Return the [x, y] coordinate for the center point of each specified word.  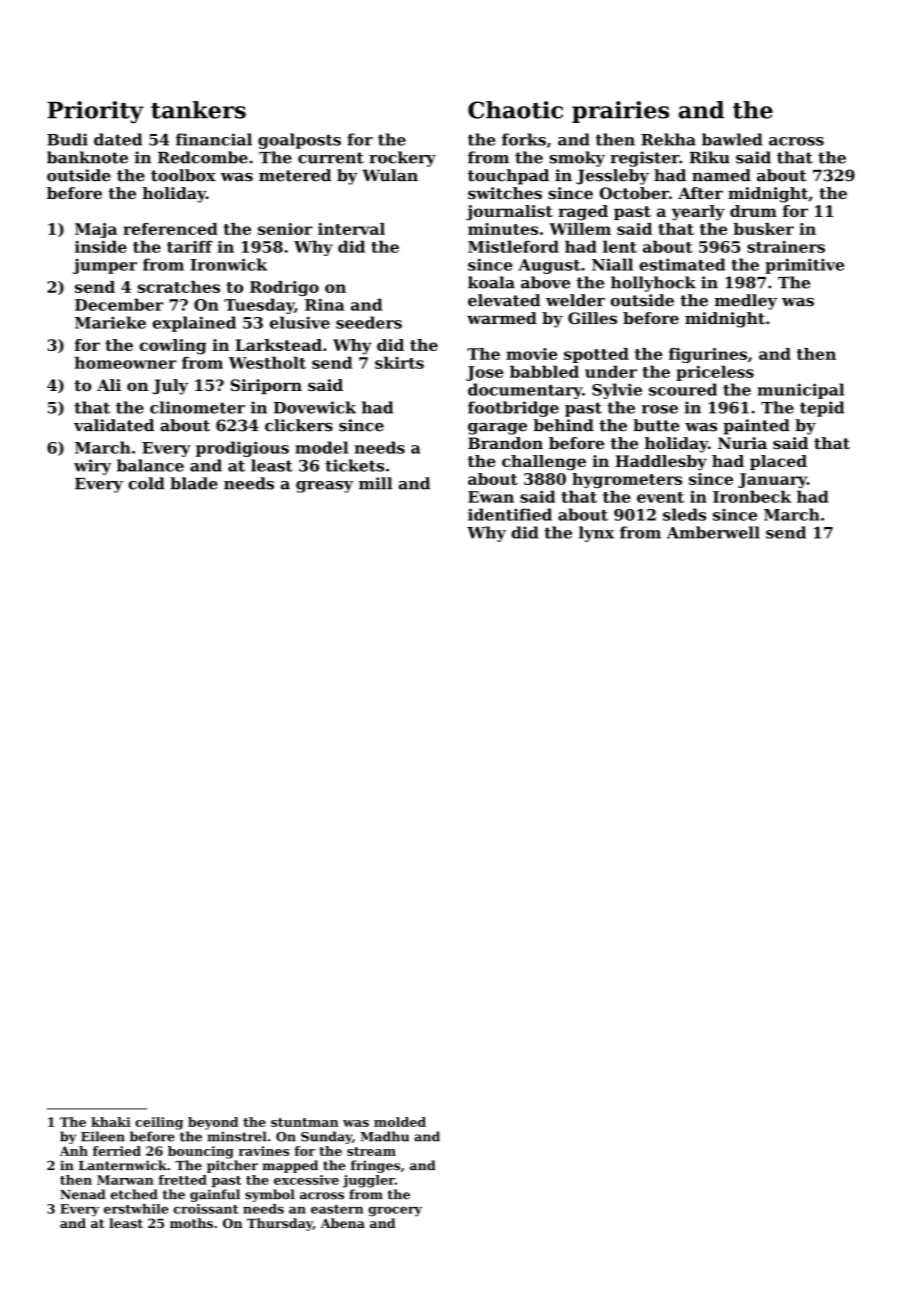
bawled [732, 139]
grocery [395, 1212]
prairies [620, 112]
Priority [95, 112]
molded [400, 1122]
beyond [213, 1123]
